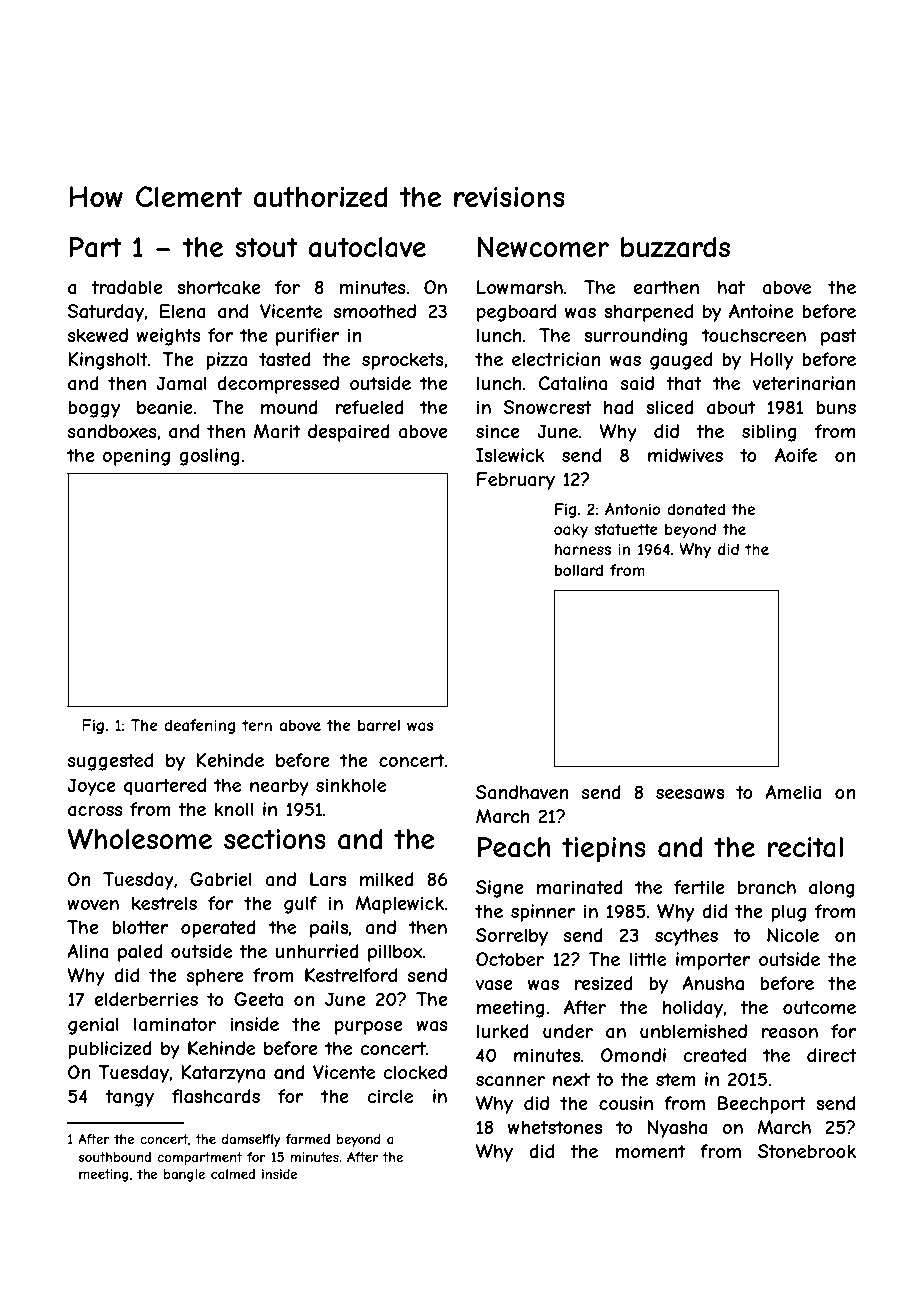 The height and width of the screenshot is (1311, 924). What do you see at coordinates (676, 1079) in the screenshot?
I see `stem` at bounding box center [676, 1079].
